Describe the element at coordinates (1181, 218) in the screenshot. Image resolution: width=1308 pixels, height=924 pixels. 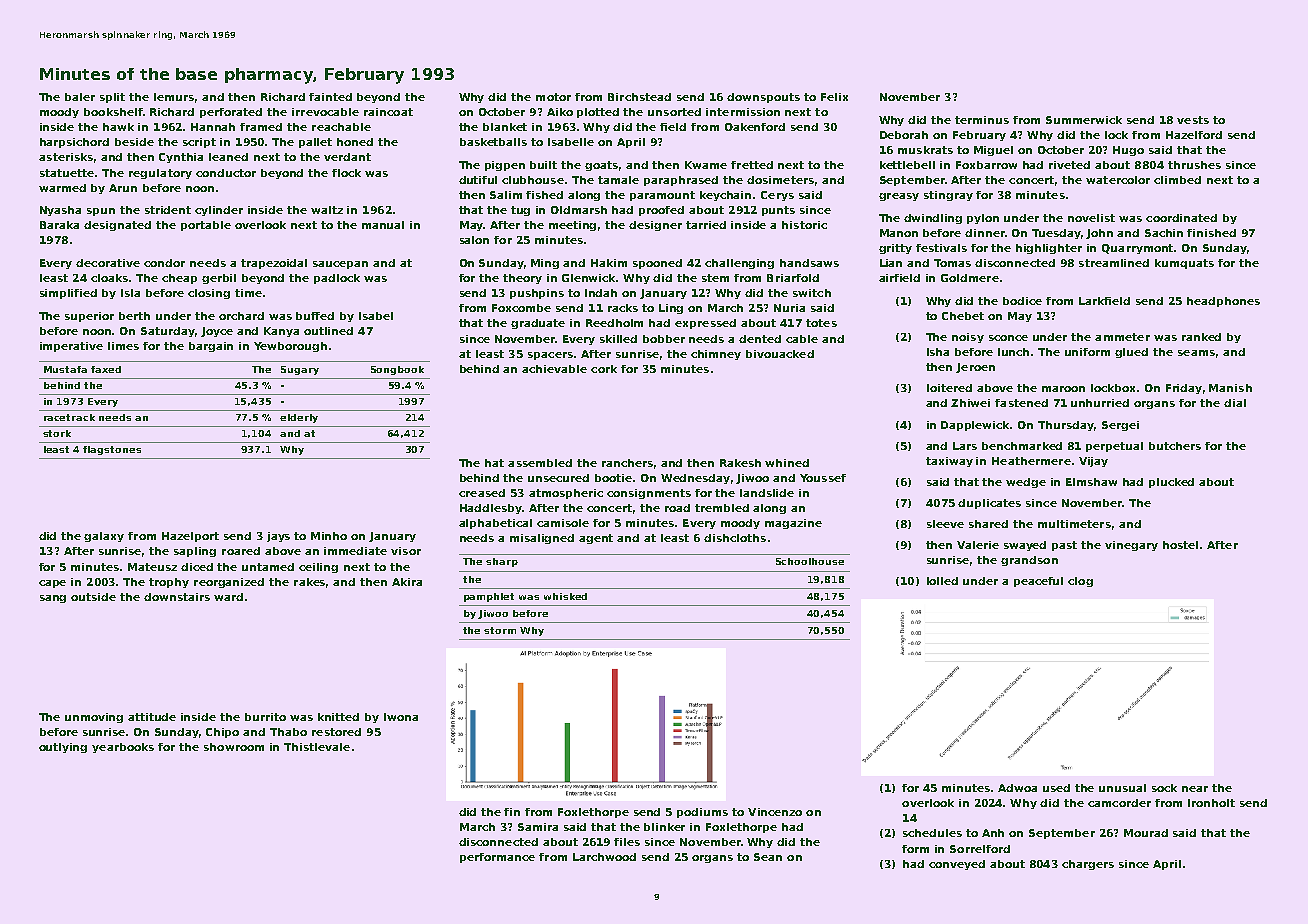
I see `coordinated` at that location.
